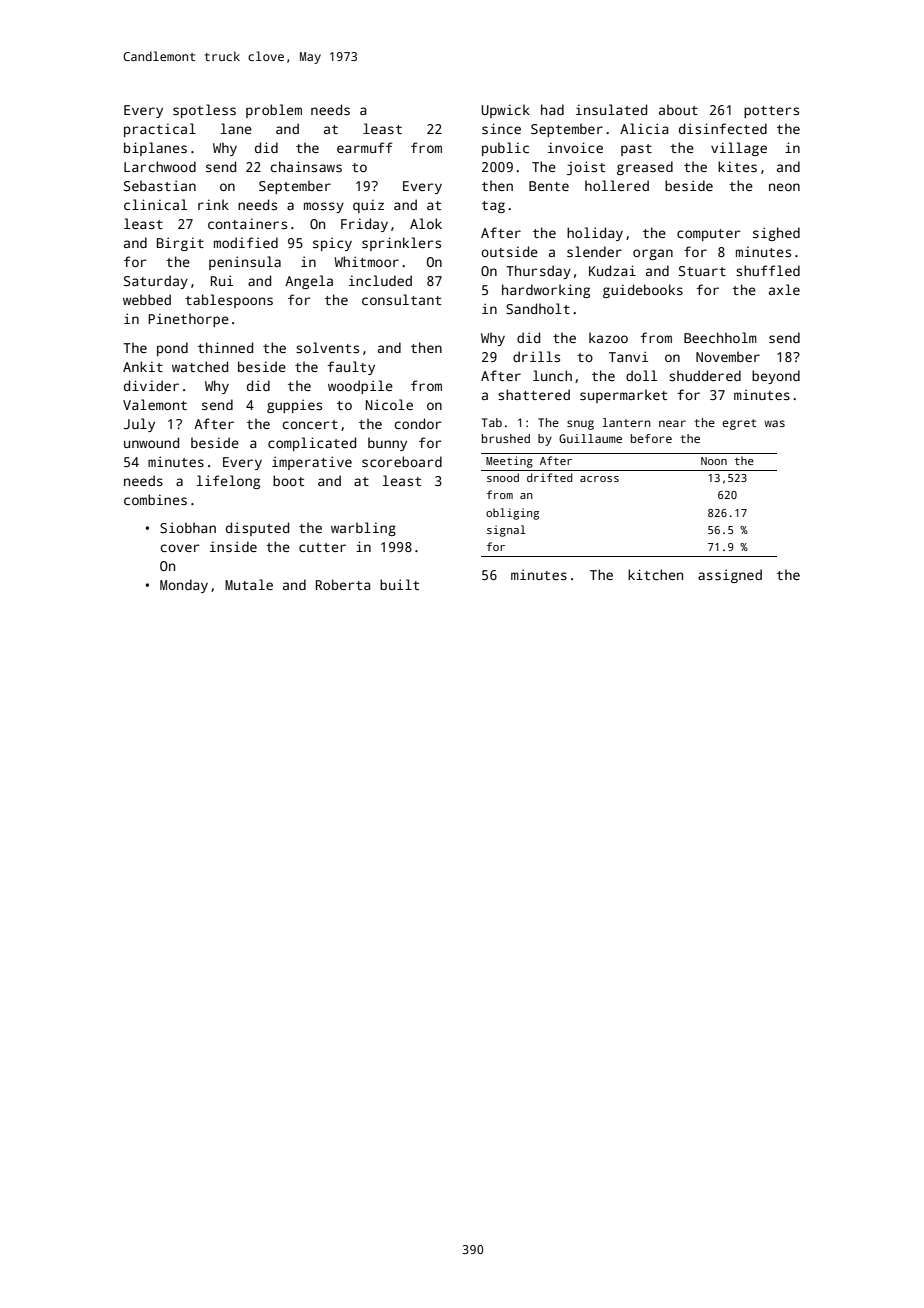  Describe the element at coordinates (784, 289) in the document. I see `axle` at that location.
